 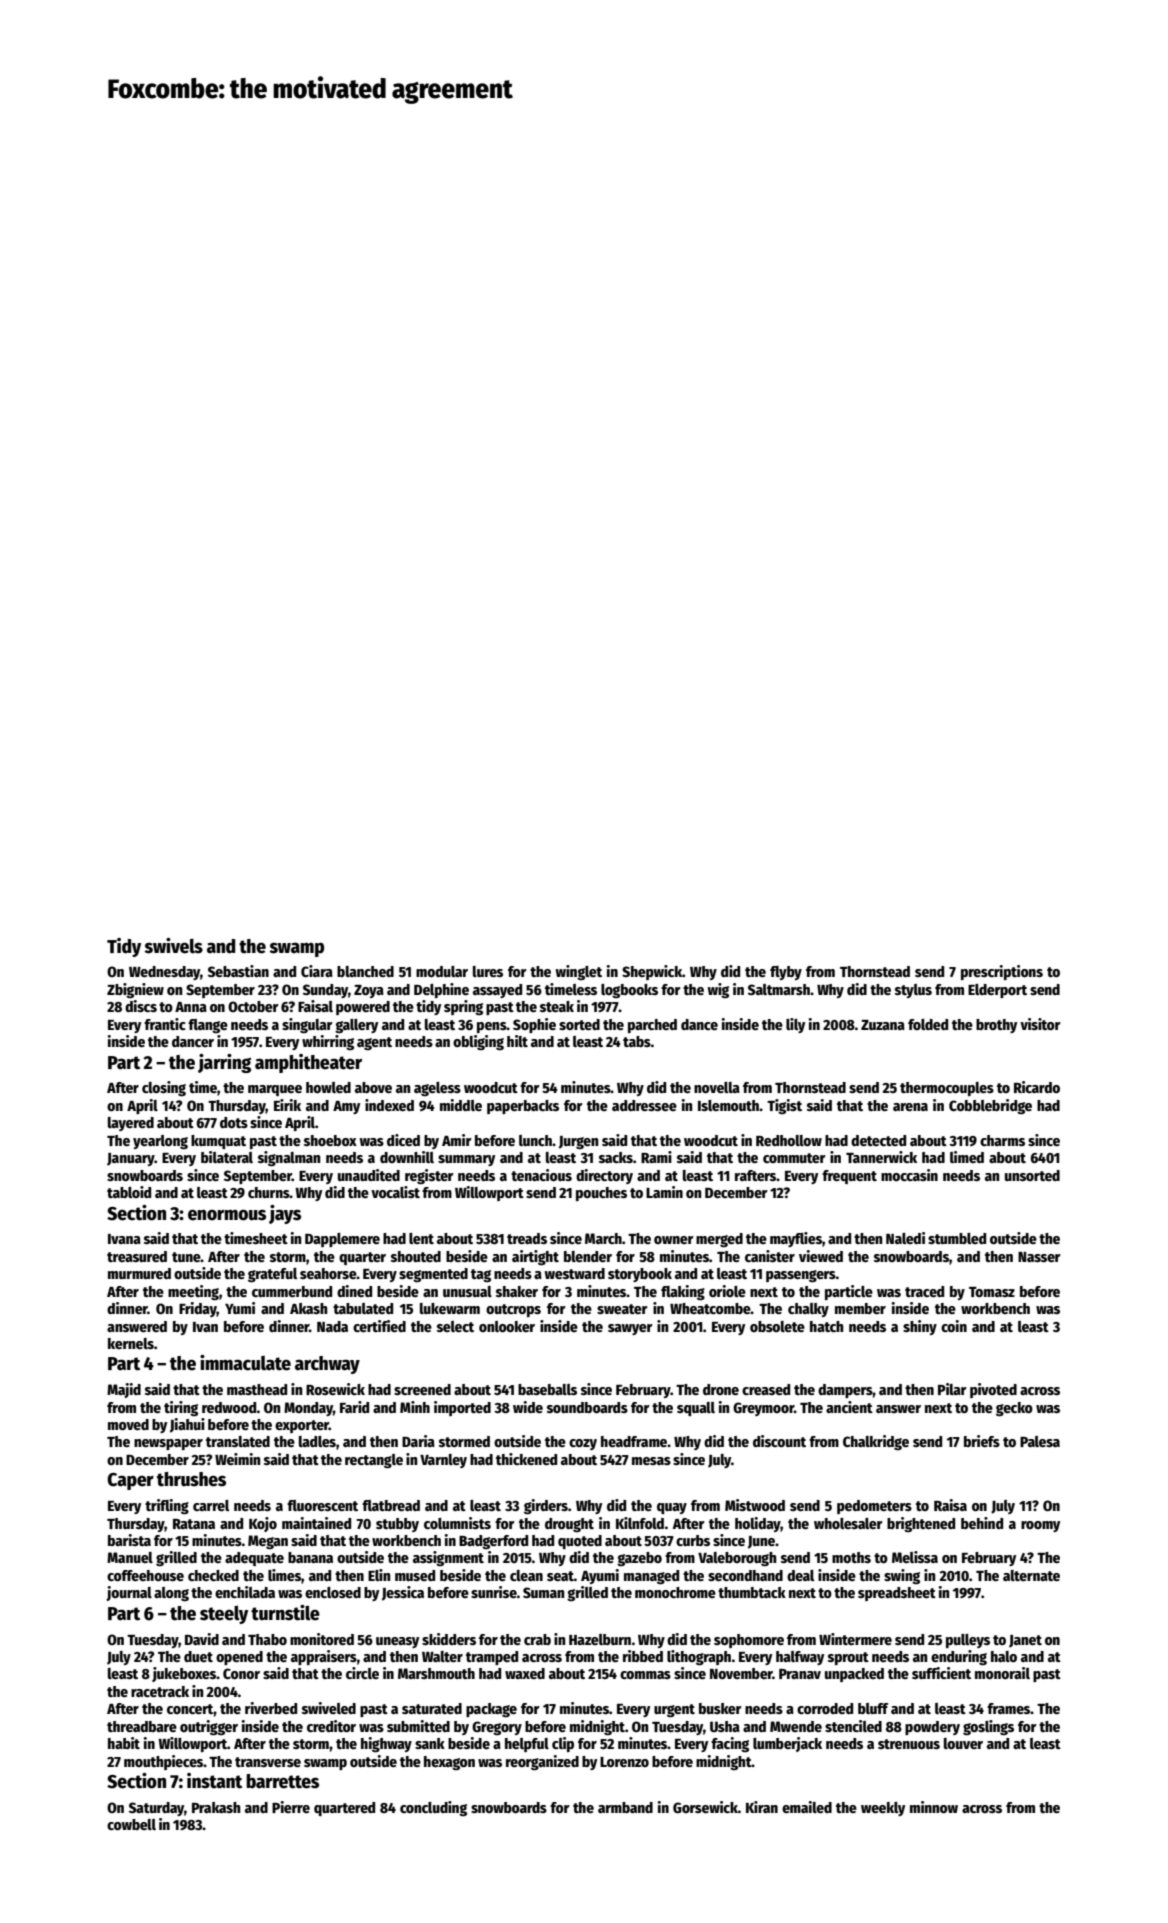 I want to click on Sebastian, so click(x=238, y=971).
